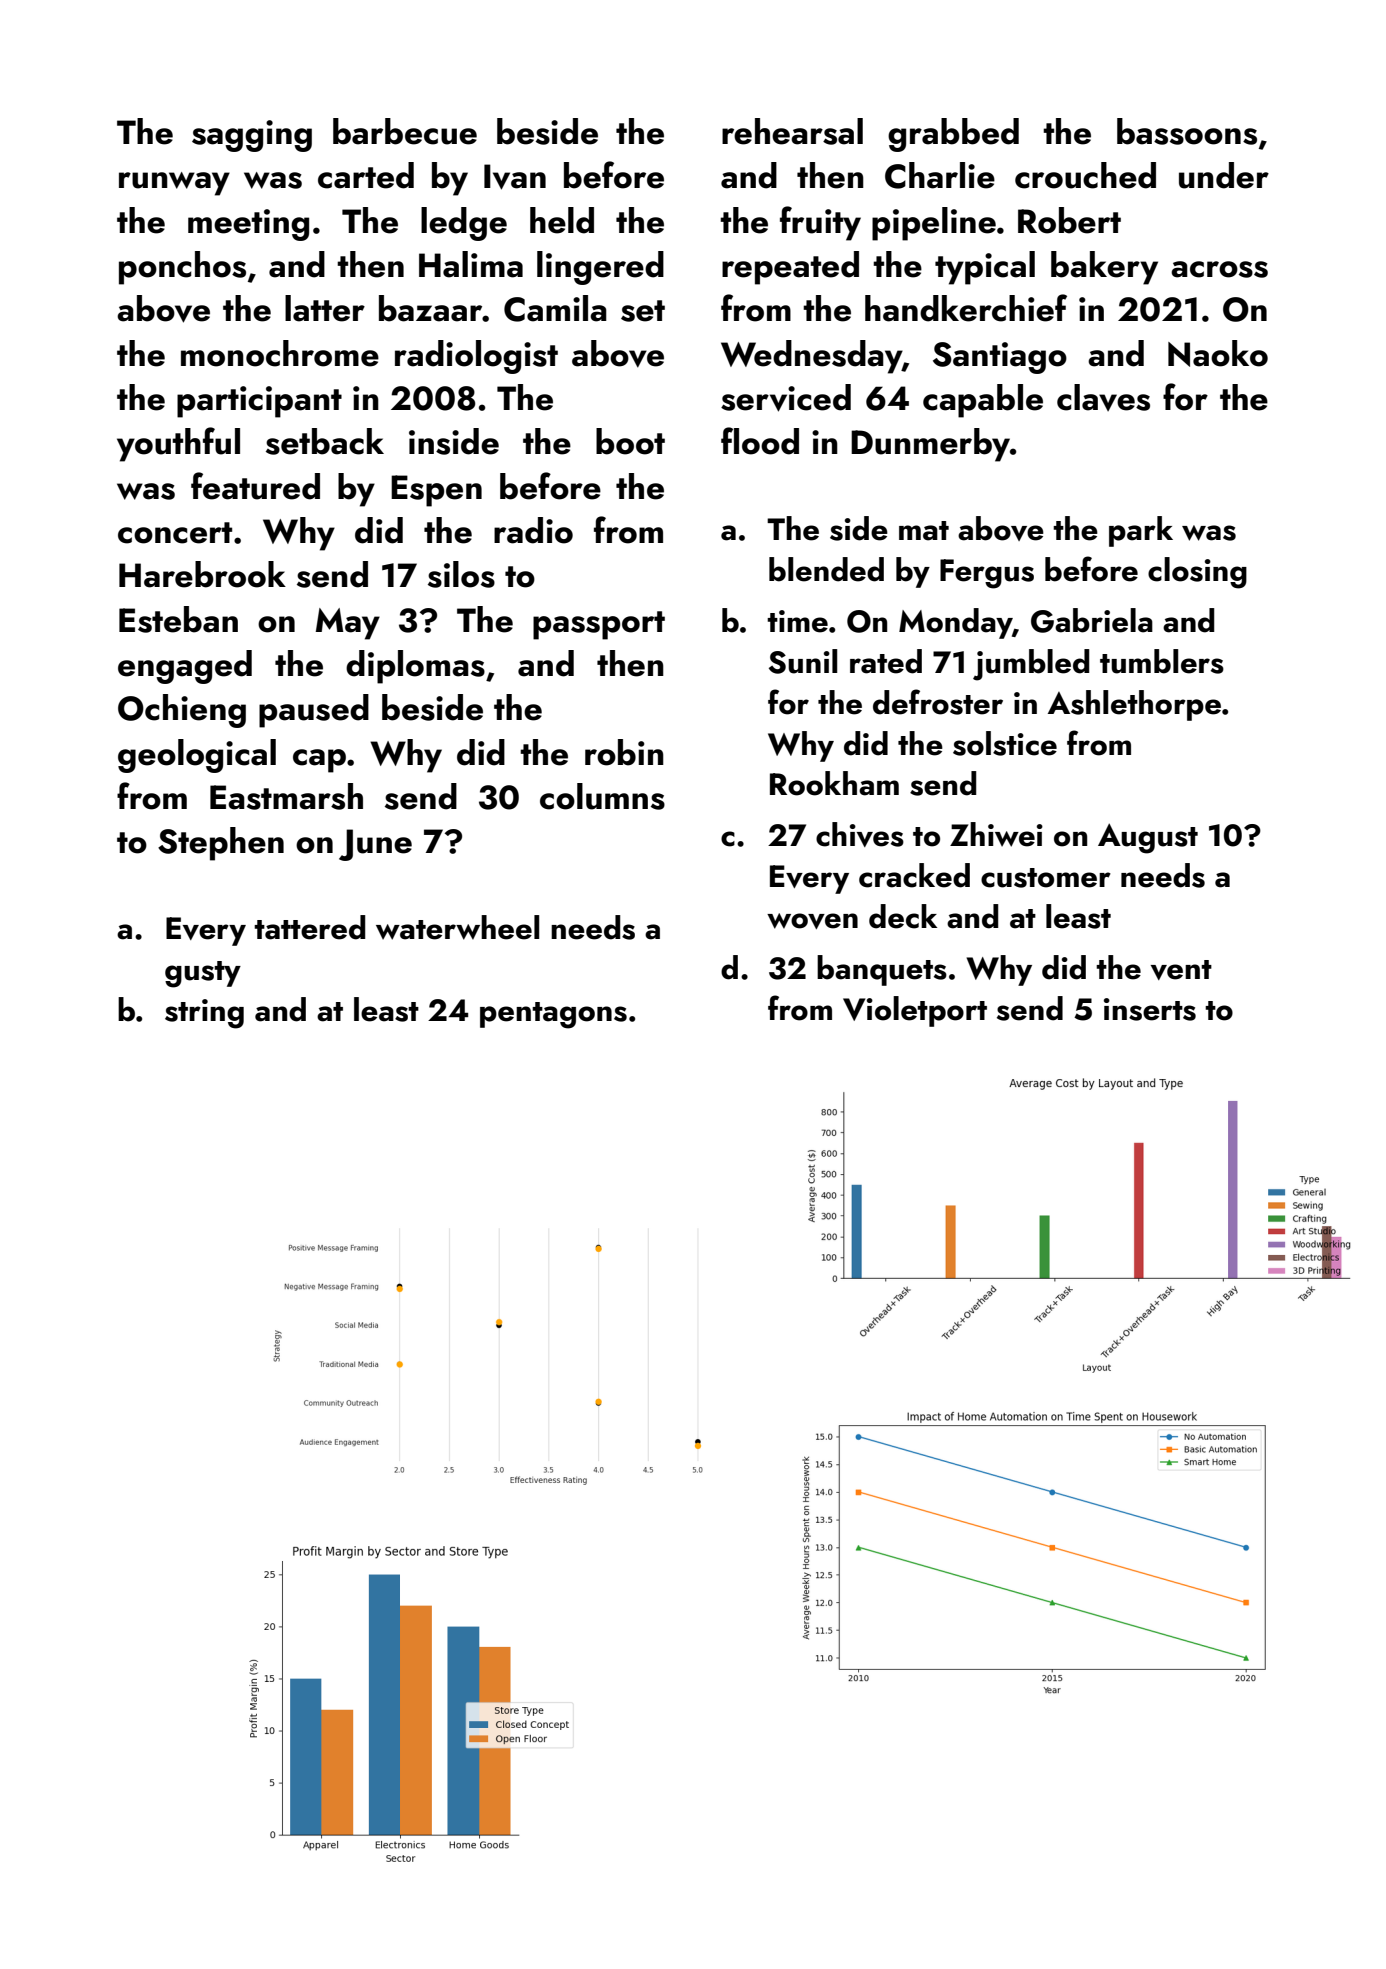 The width and height of the page is (1386, 1969). I want to click on Stephen, so click(221, 844).
